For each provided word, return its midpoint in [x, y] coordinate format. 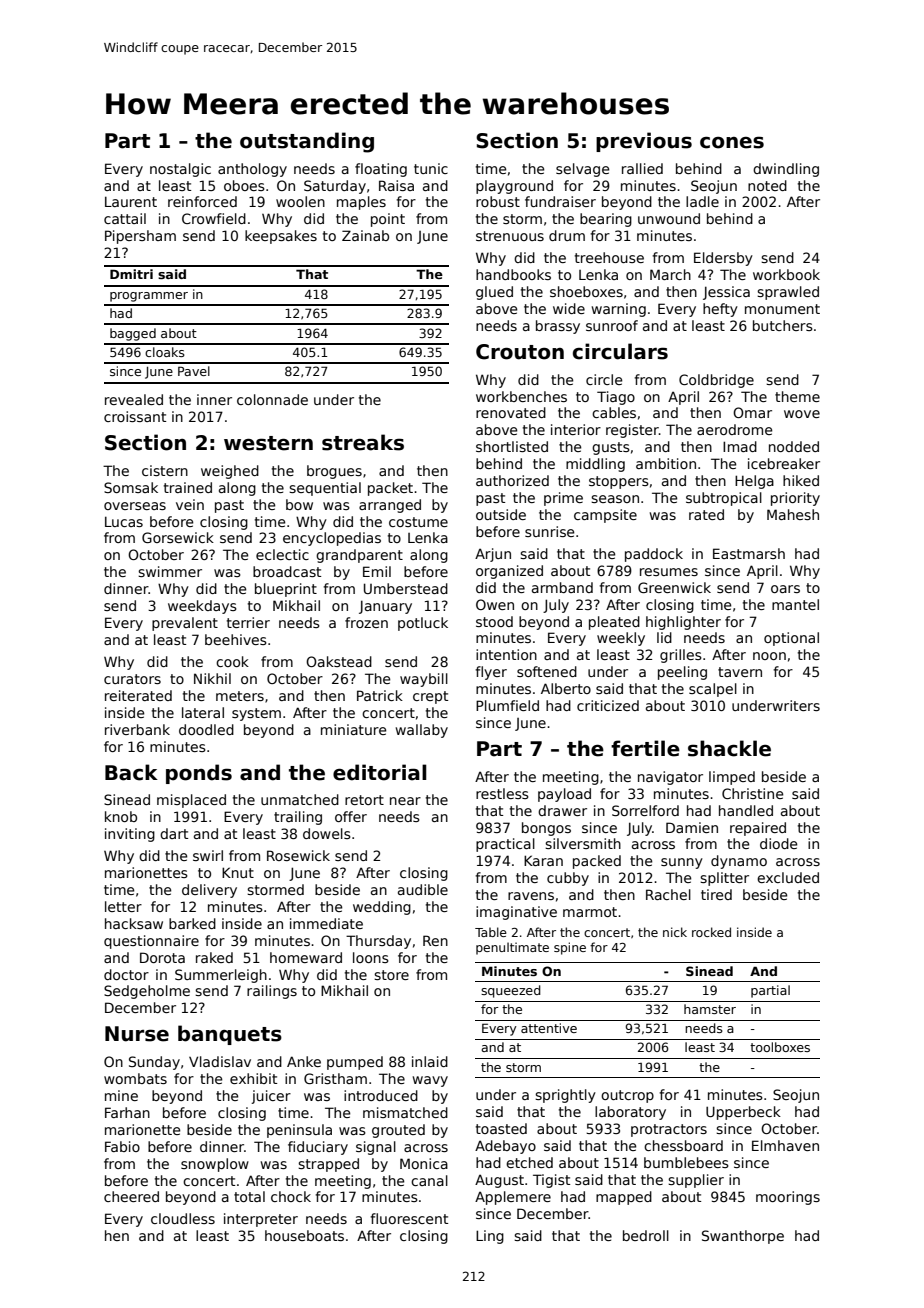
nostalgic [180, 170]
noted [767, 185]
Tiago [616, 398]
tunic [431, 168]
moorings [788, 1198]
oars [785, 589]
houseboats [304, 1235]
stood [494, 621]
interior [576, 429]
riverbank [137, 729]
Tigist [551, 1181]
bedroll [646, 1235]
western [268, 443]
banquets [230, 1035]
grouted [398, 1131]
